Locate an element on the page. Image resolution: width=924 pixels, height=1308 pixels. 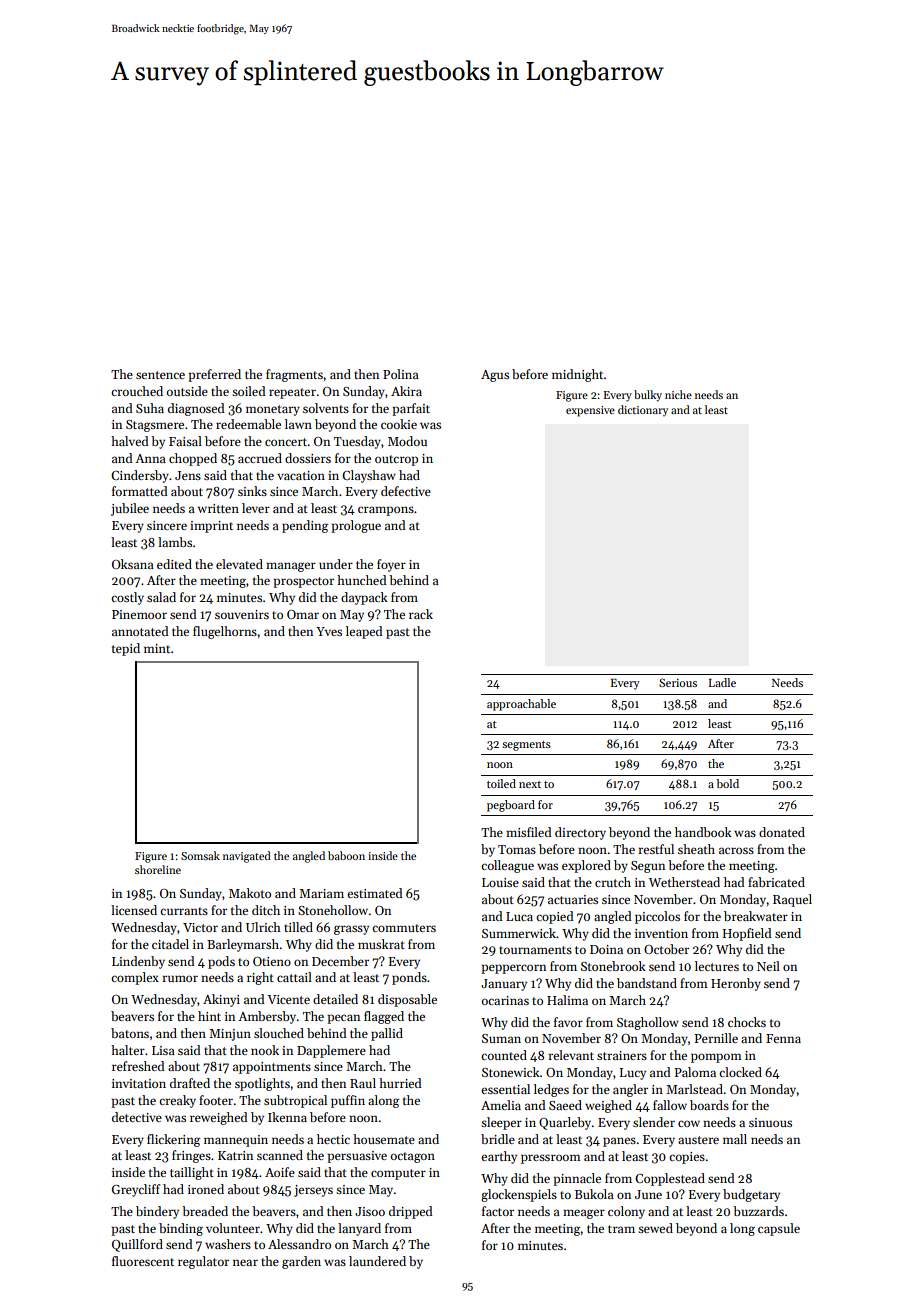
Omar is located at coordinates (303, 614).
